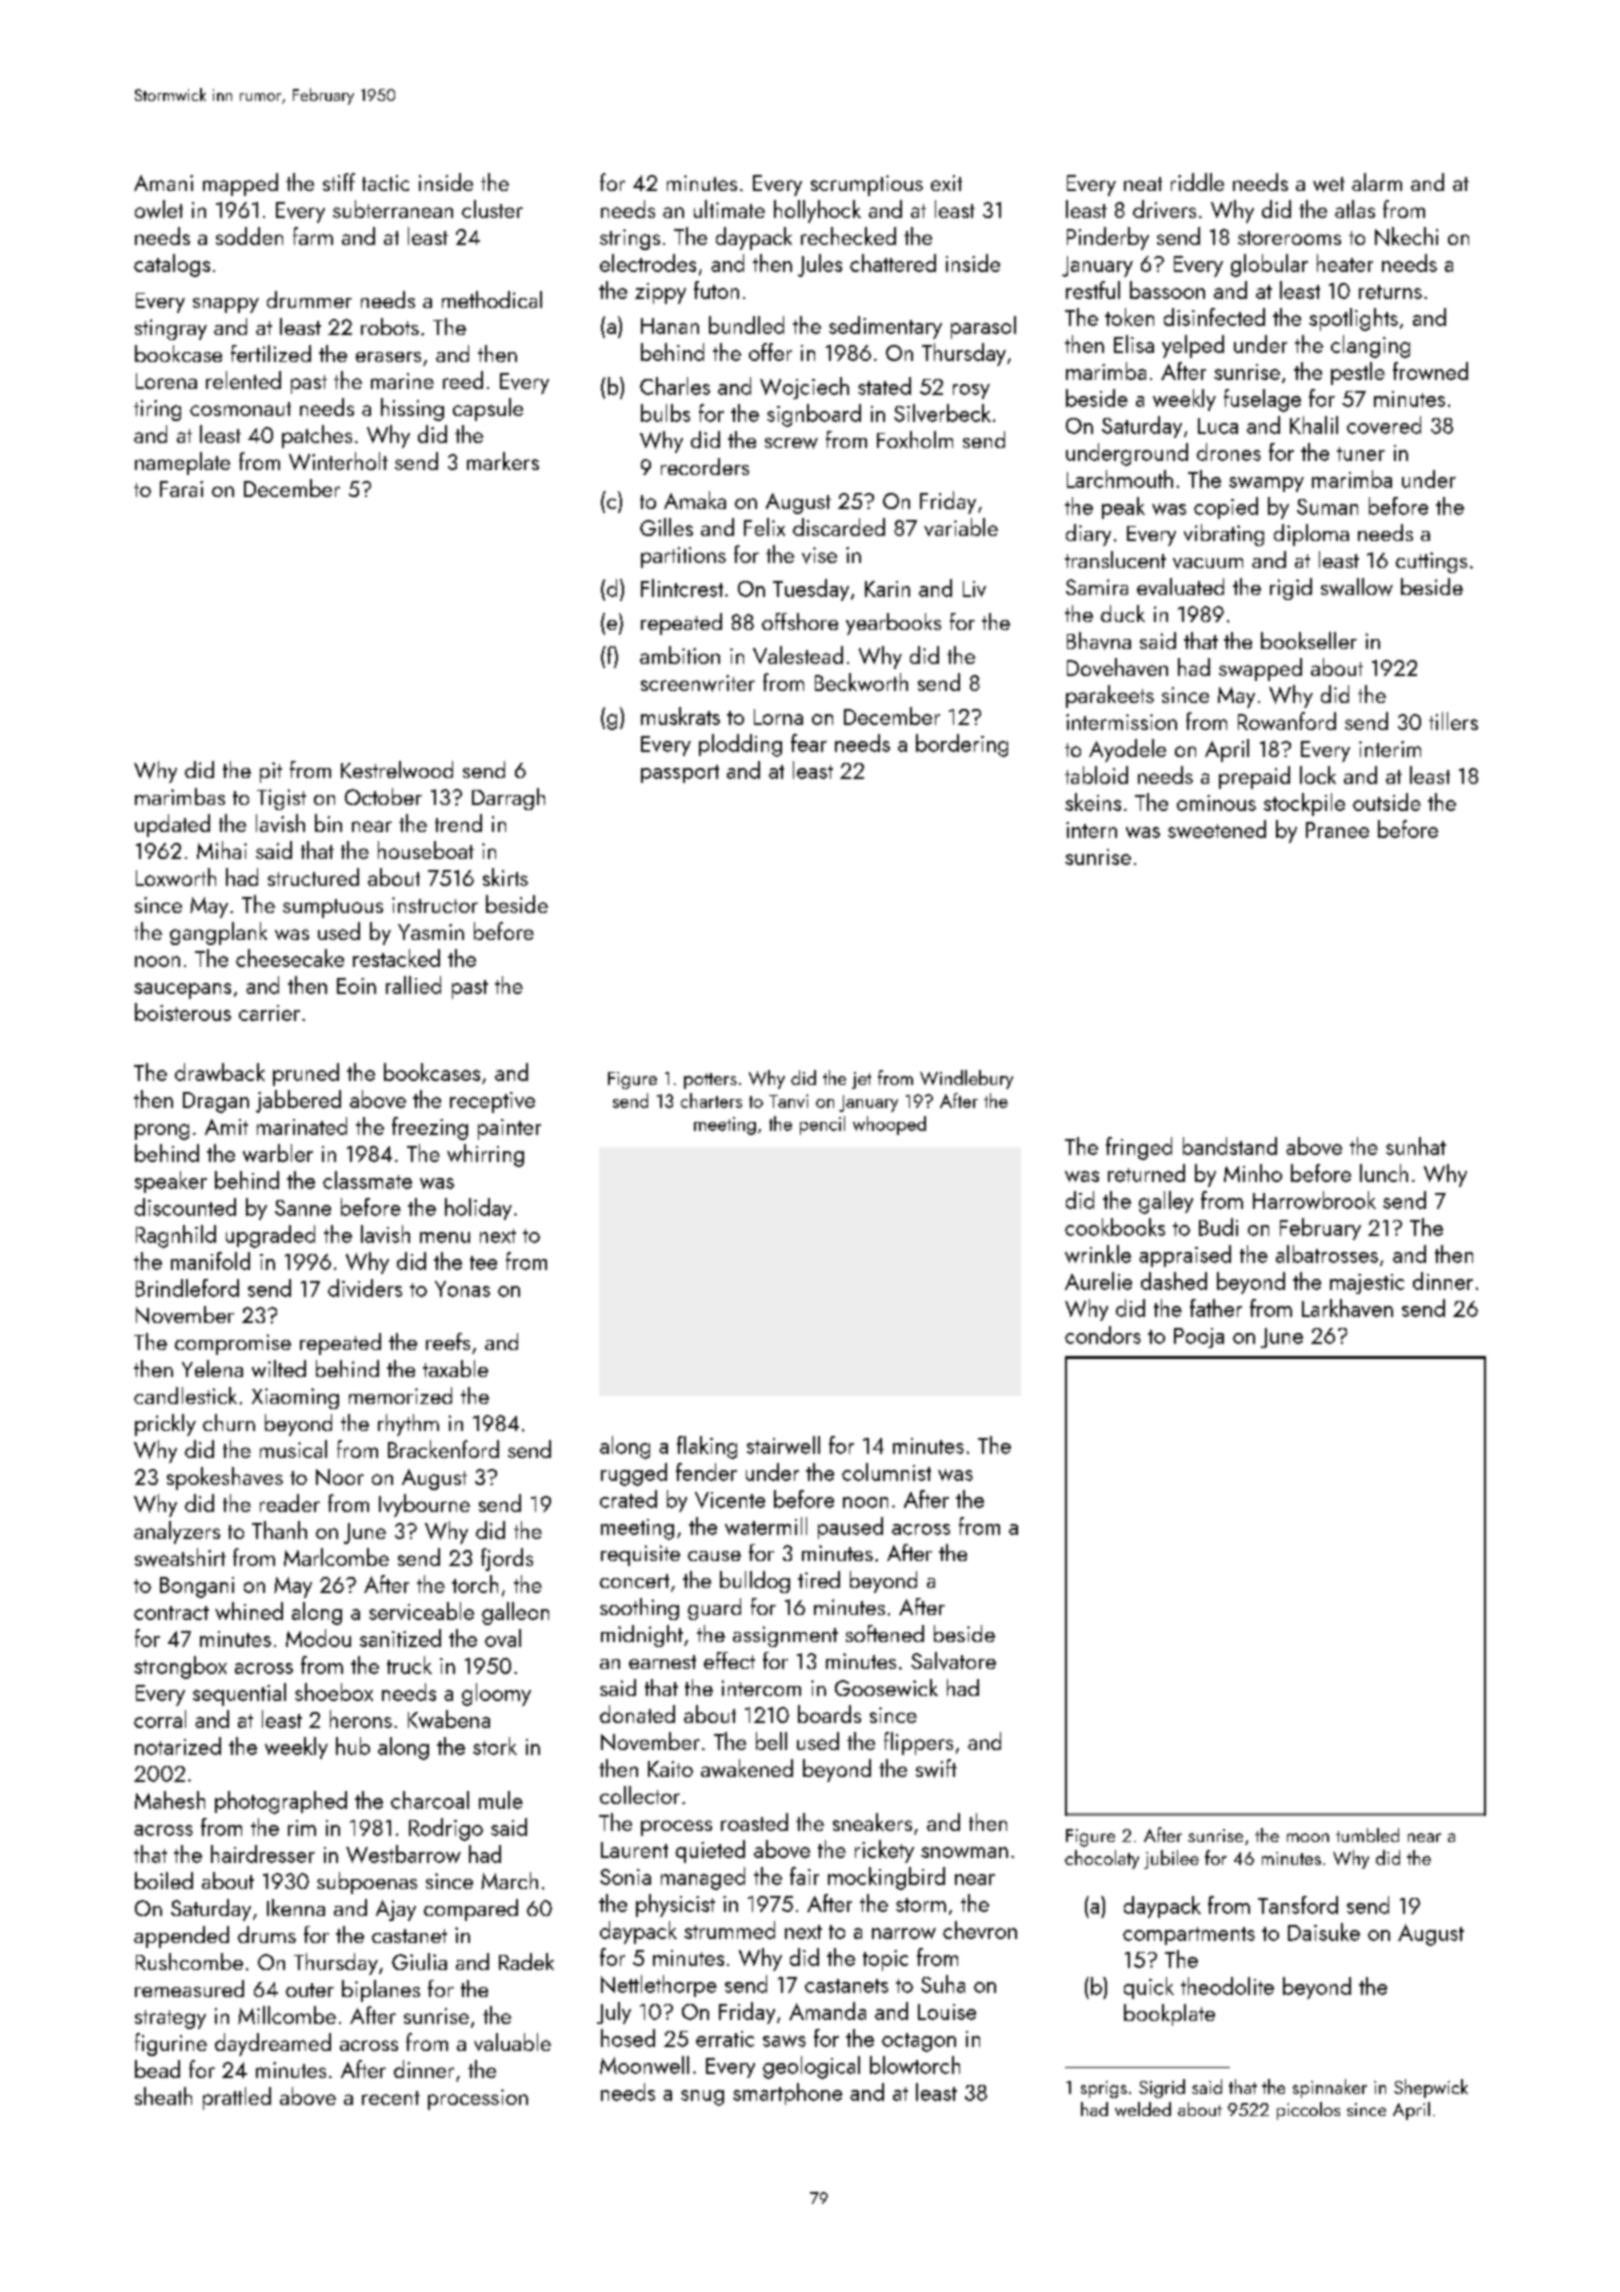  Describe the element at coordinates (783, 1445) in the image. I see `stairwell` at that location.
